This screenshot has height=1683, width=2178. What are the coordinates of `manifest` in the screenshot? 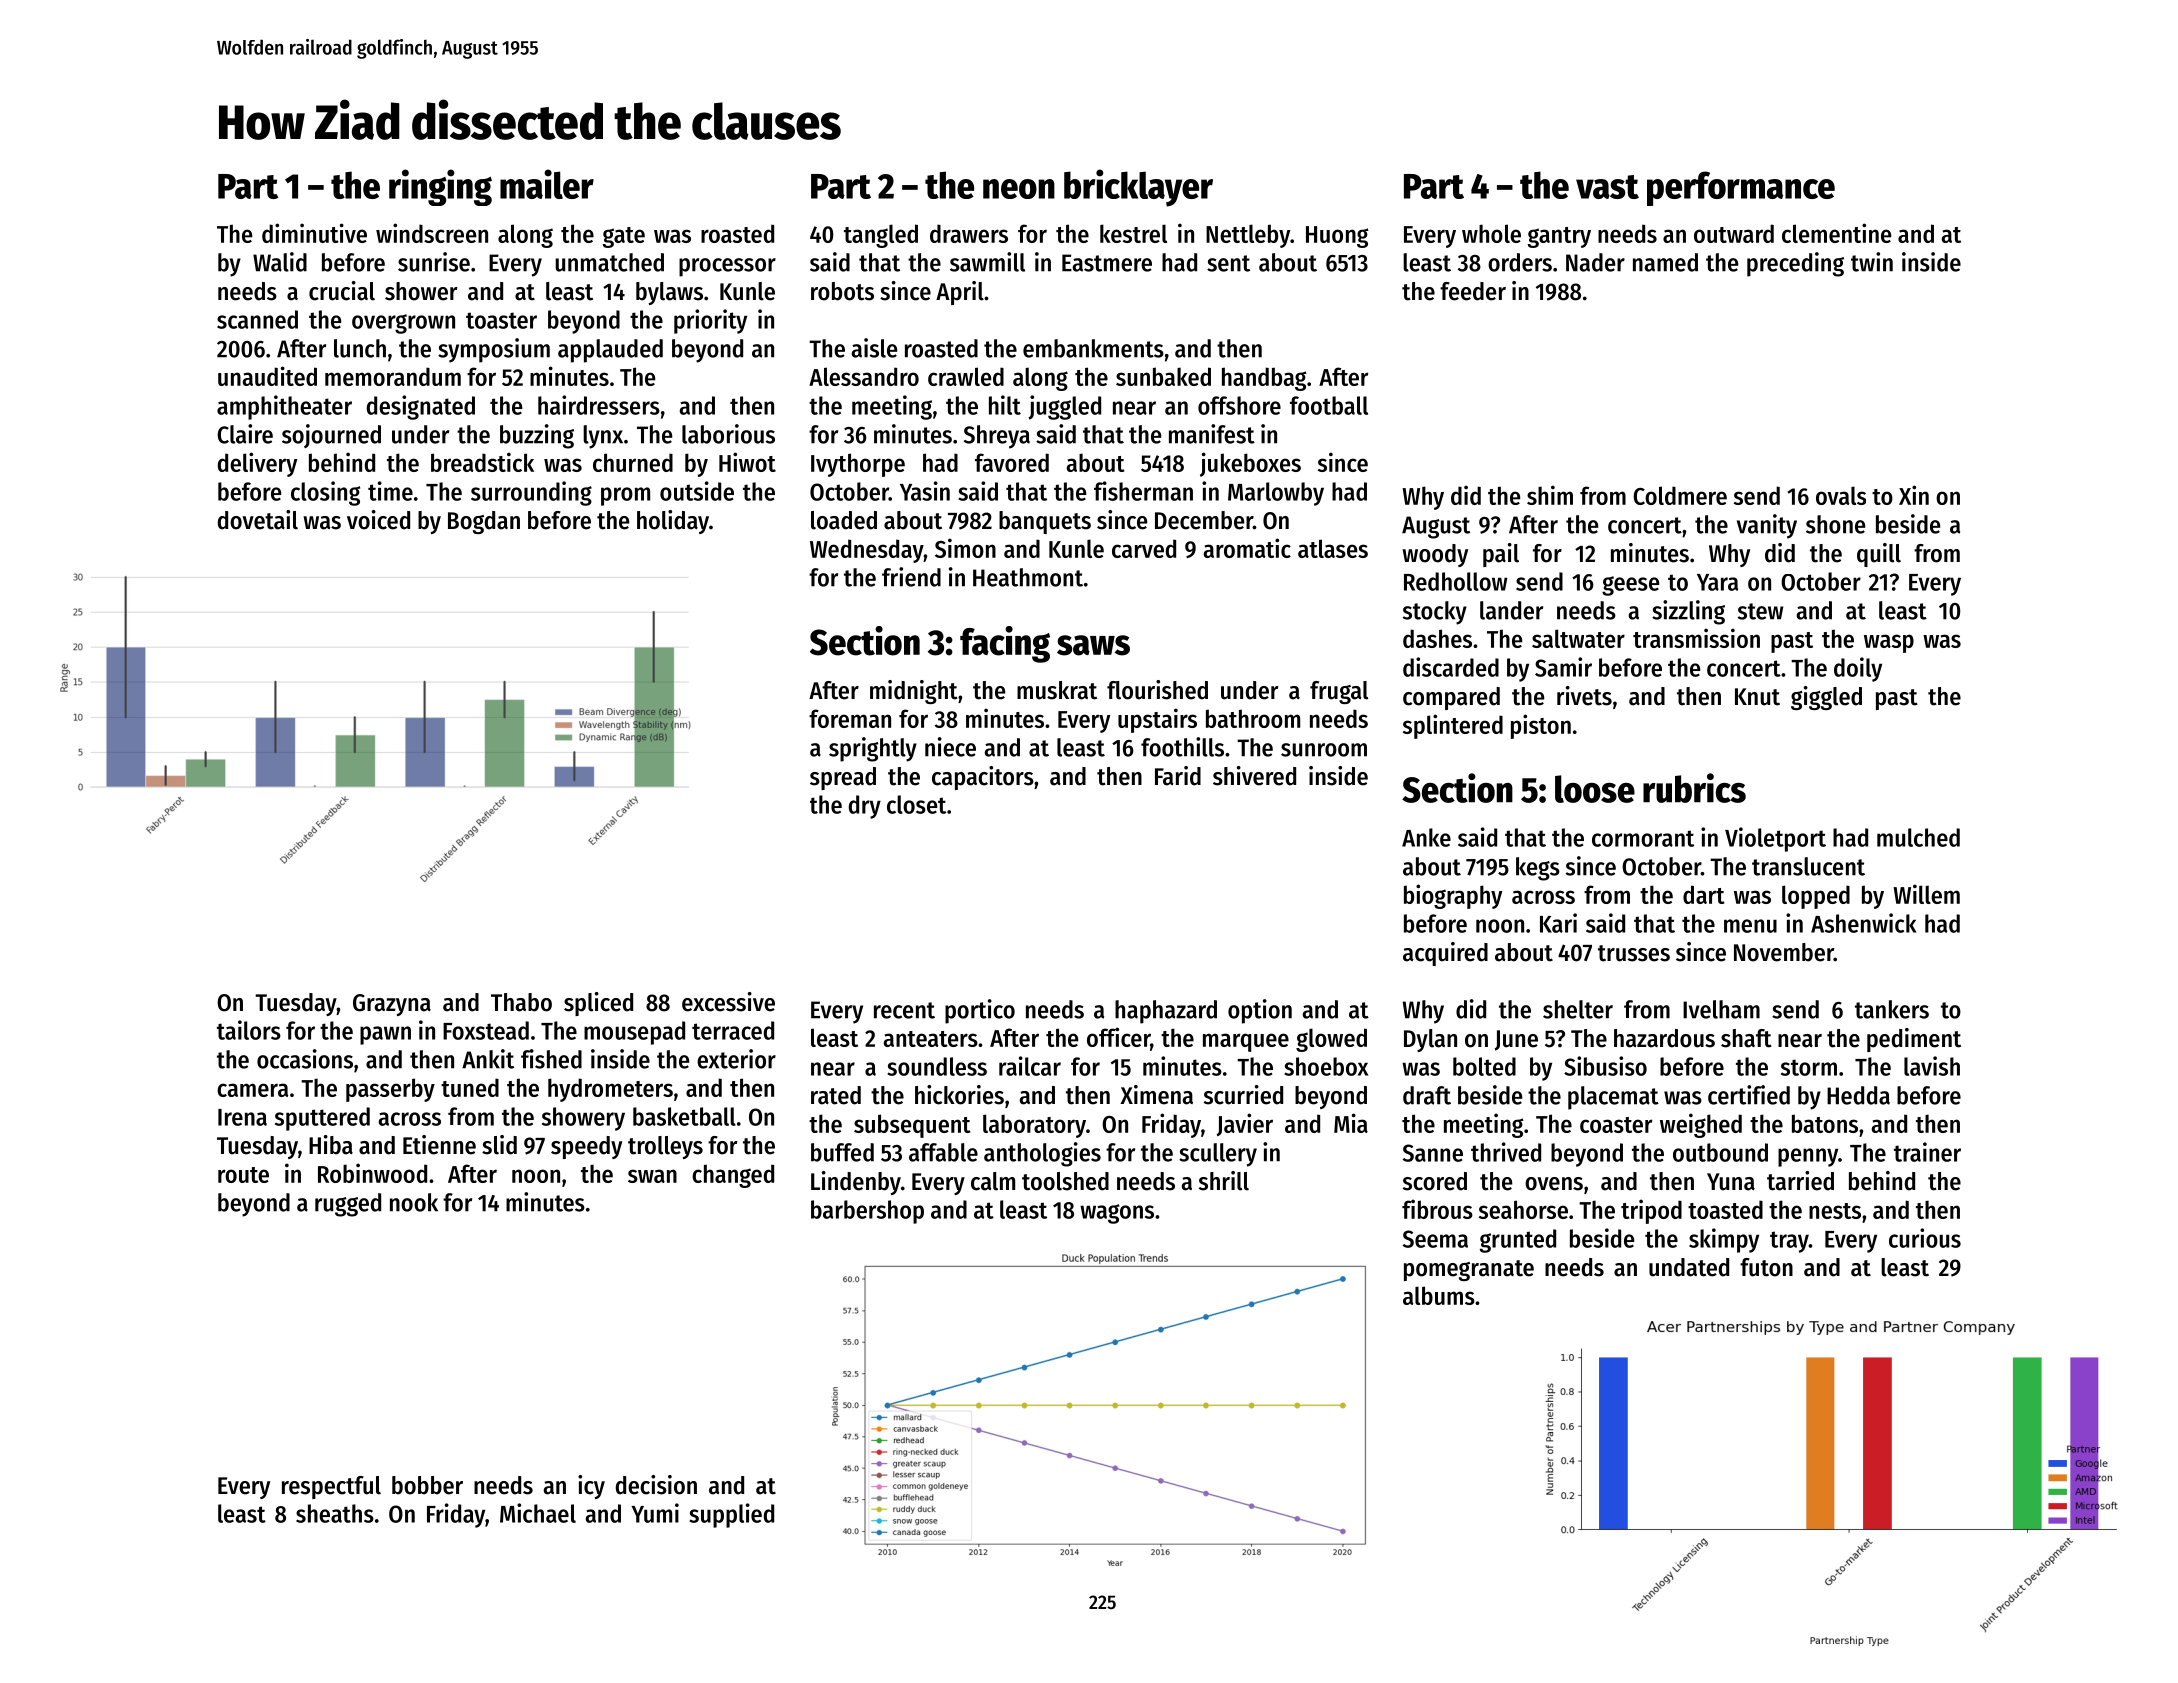 It's located at (1212, 434).
